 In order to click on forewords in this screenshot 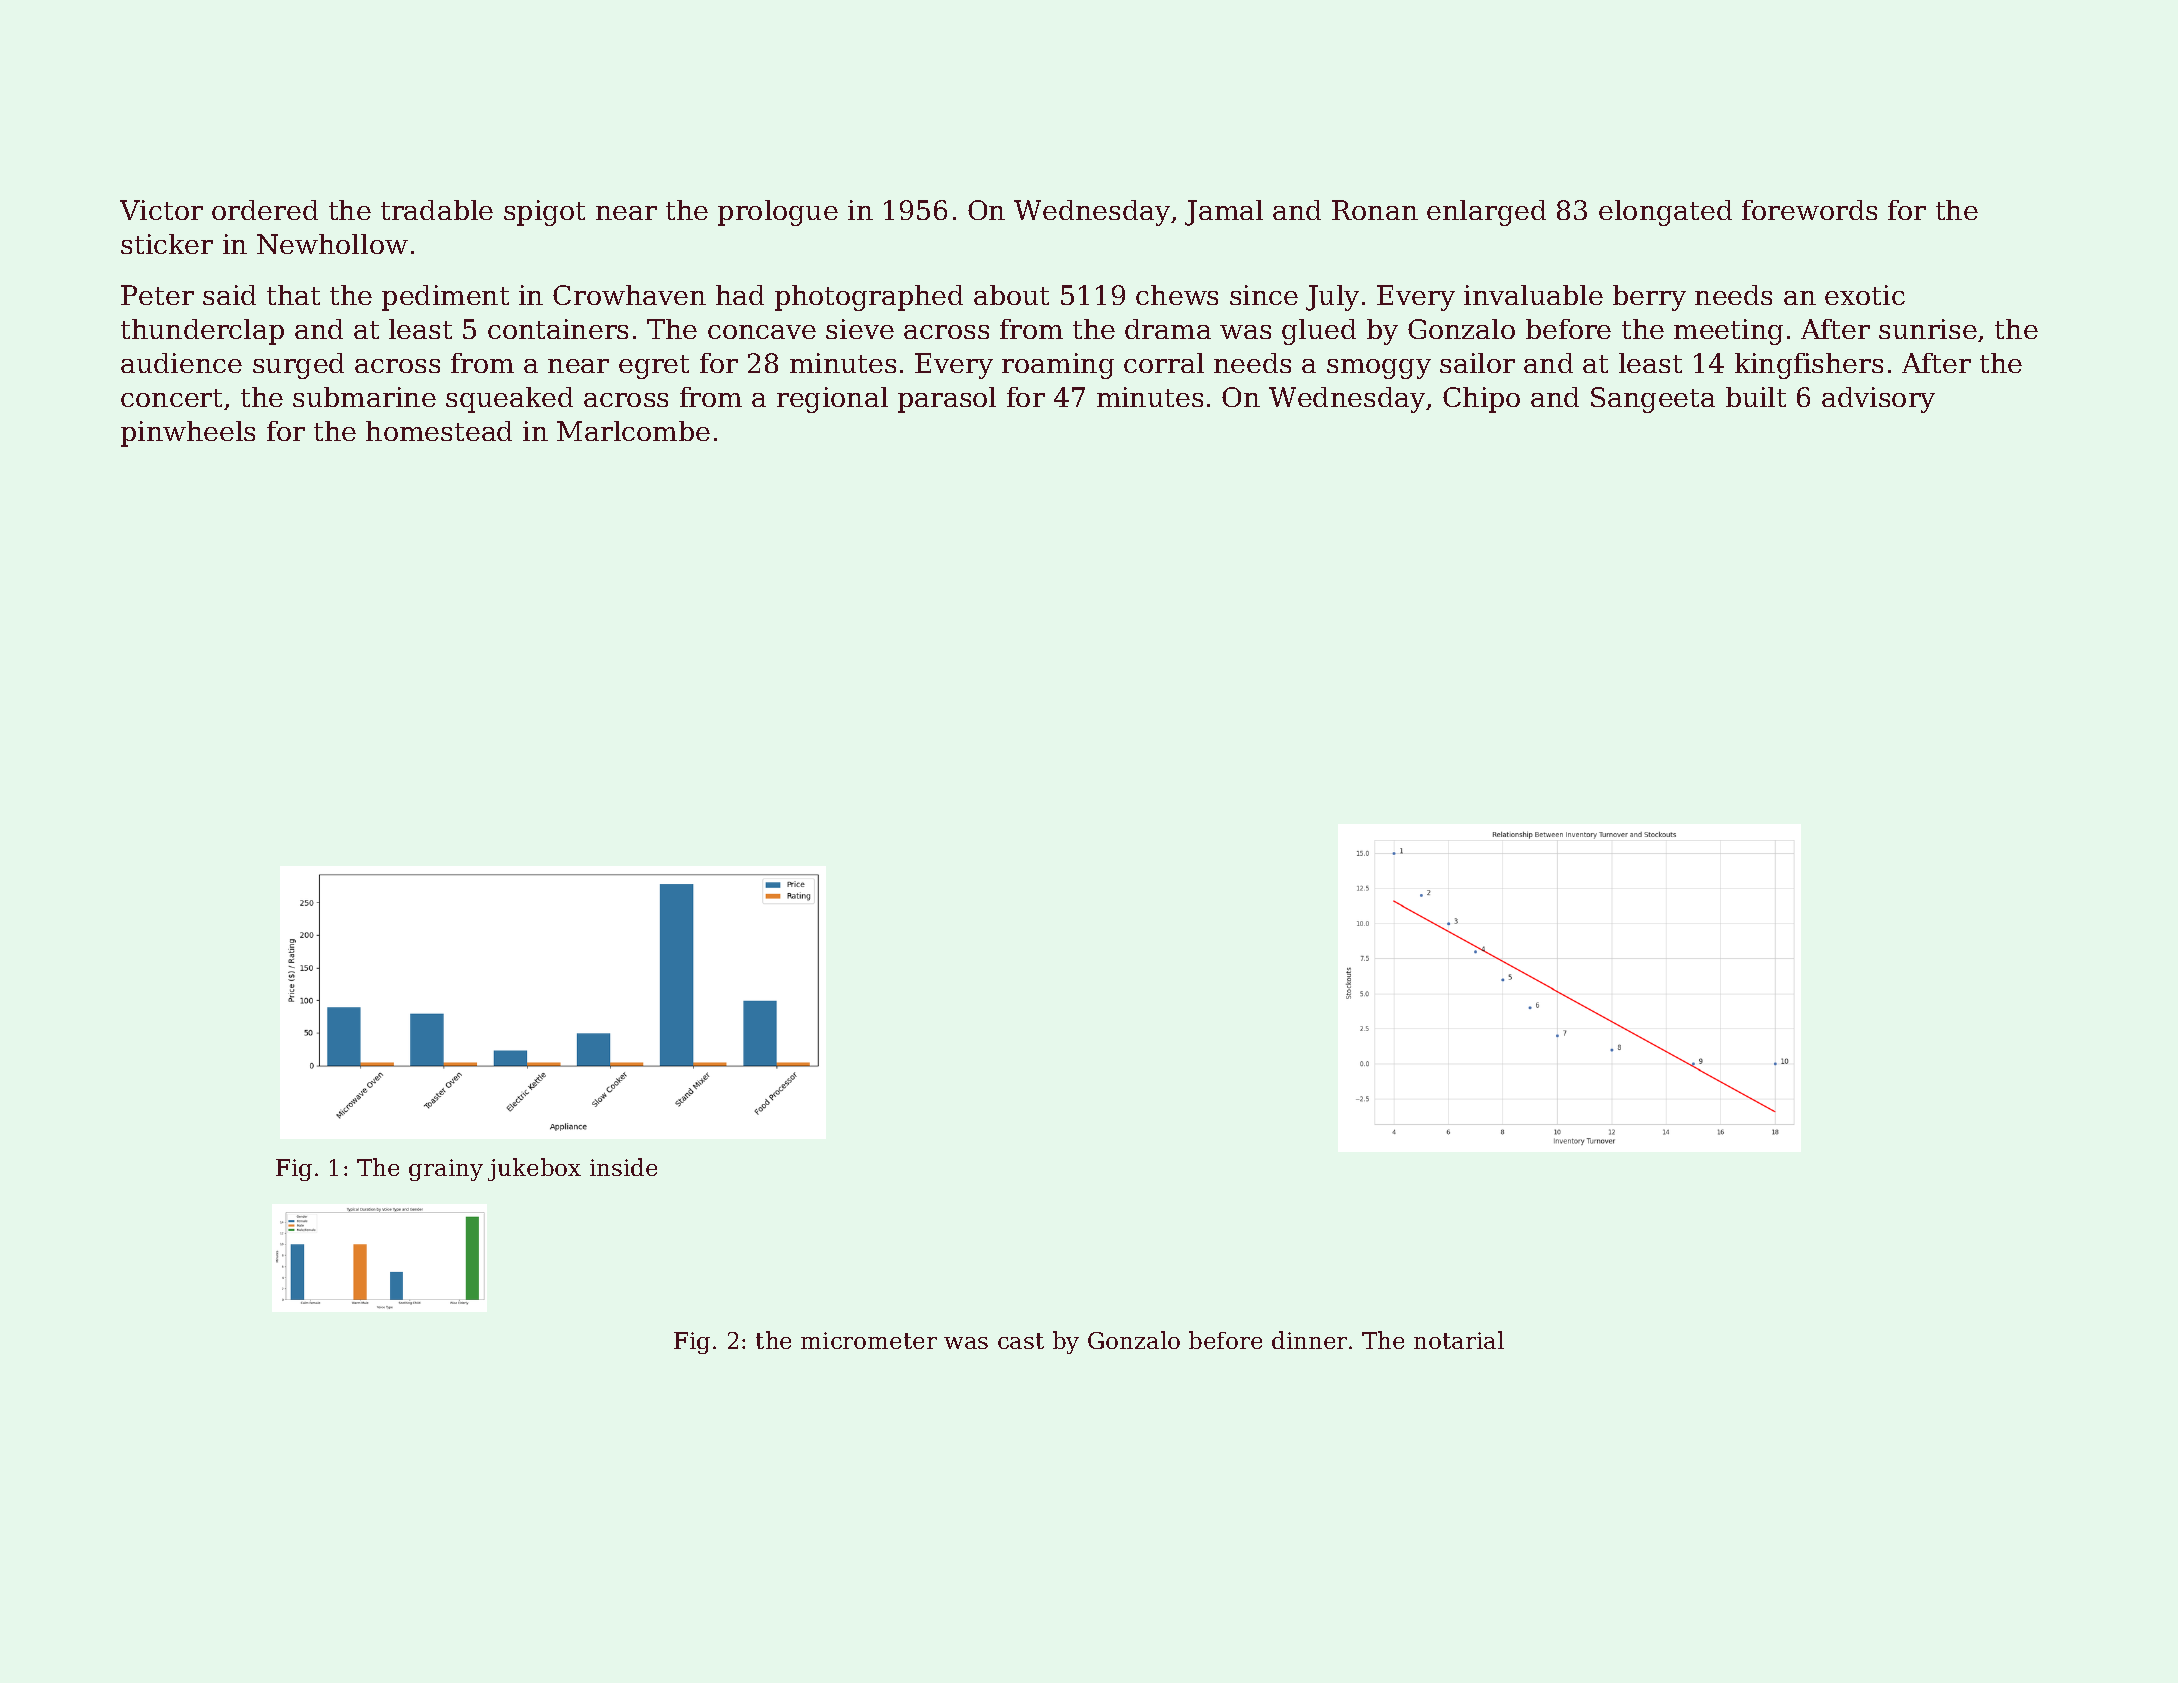, I will do `click(1809, 210)`.
